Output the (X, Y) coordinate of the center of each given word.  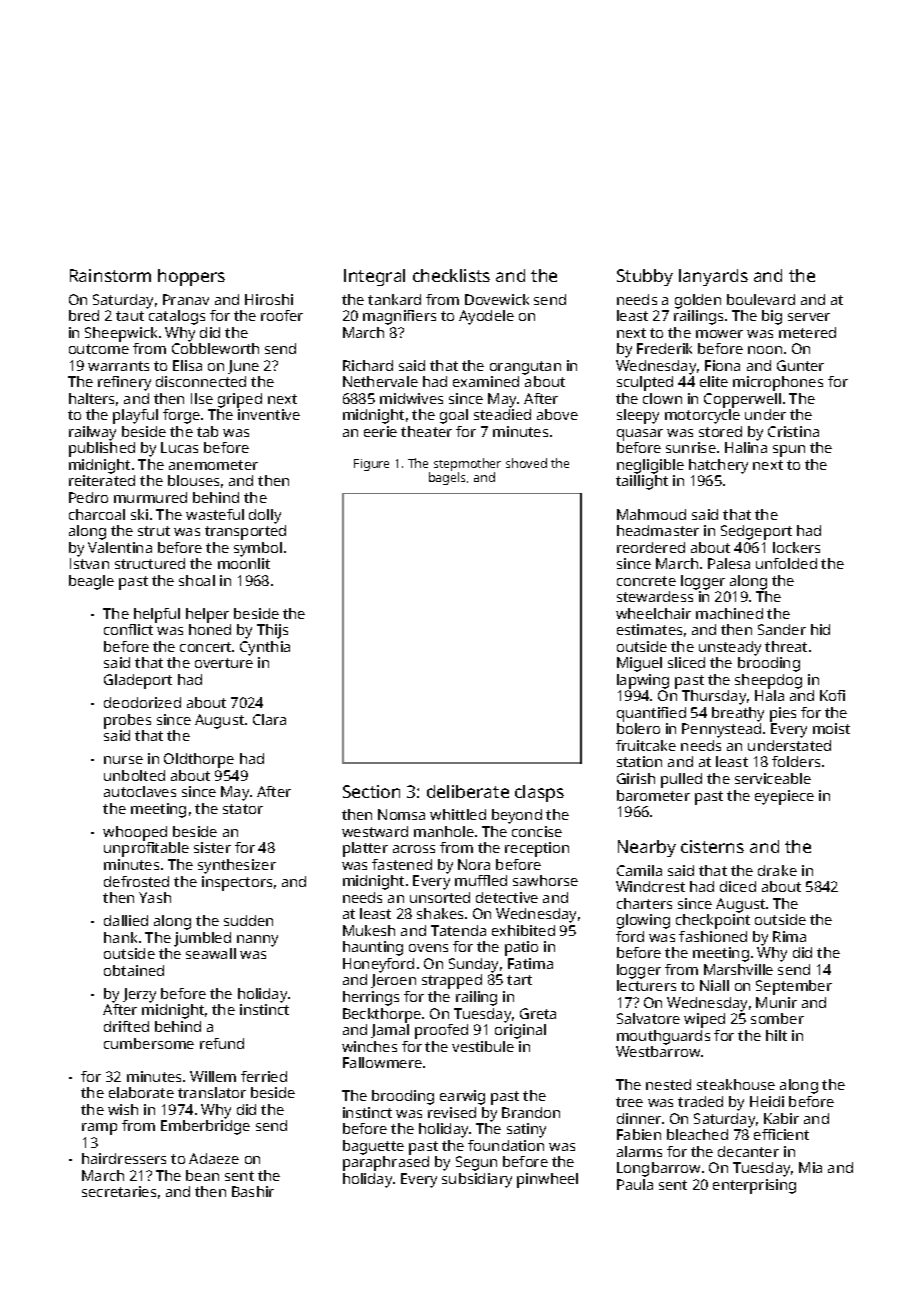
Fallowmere (382, 1062)
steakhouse (736, 1084)
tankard (394, 299)
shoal (197, 580)
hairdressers (124, 1158)
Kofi (832, 695)
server (809, 317)
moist (831, 728)
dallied (126, 920)
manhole (444, 831)
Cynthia (265, 648)
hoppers (191, 277)
